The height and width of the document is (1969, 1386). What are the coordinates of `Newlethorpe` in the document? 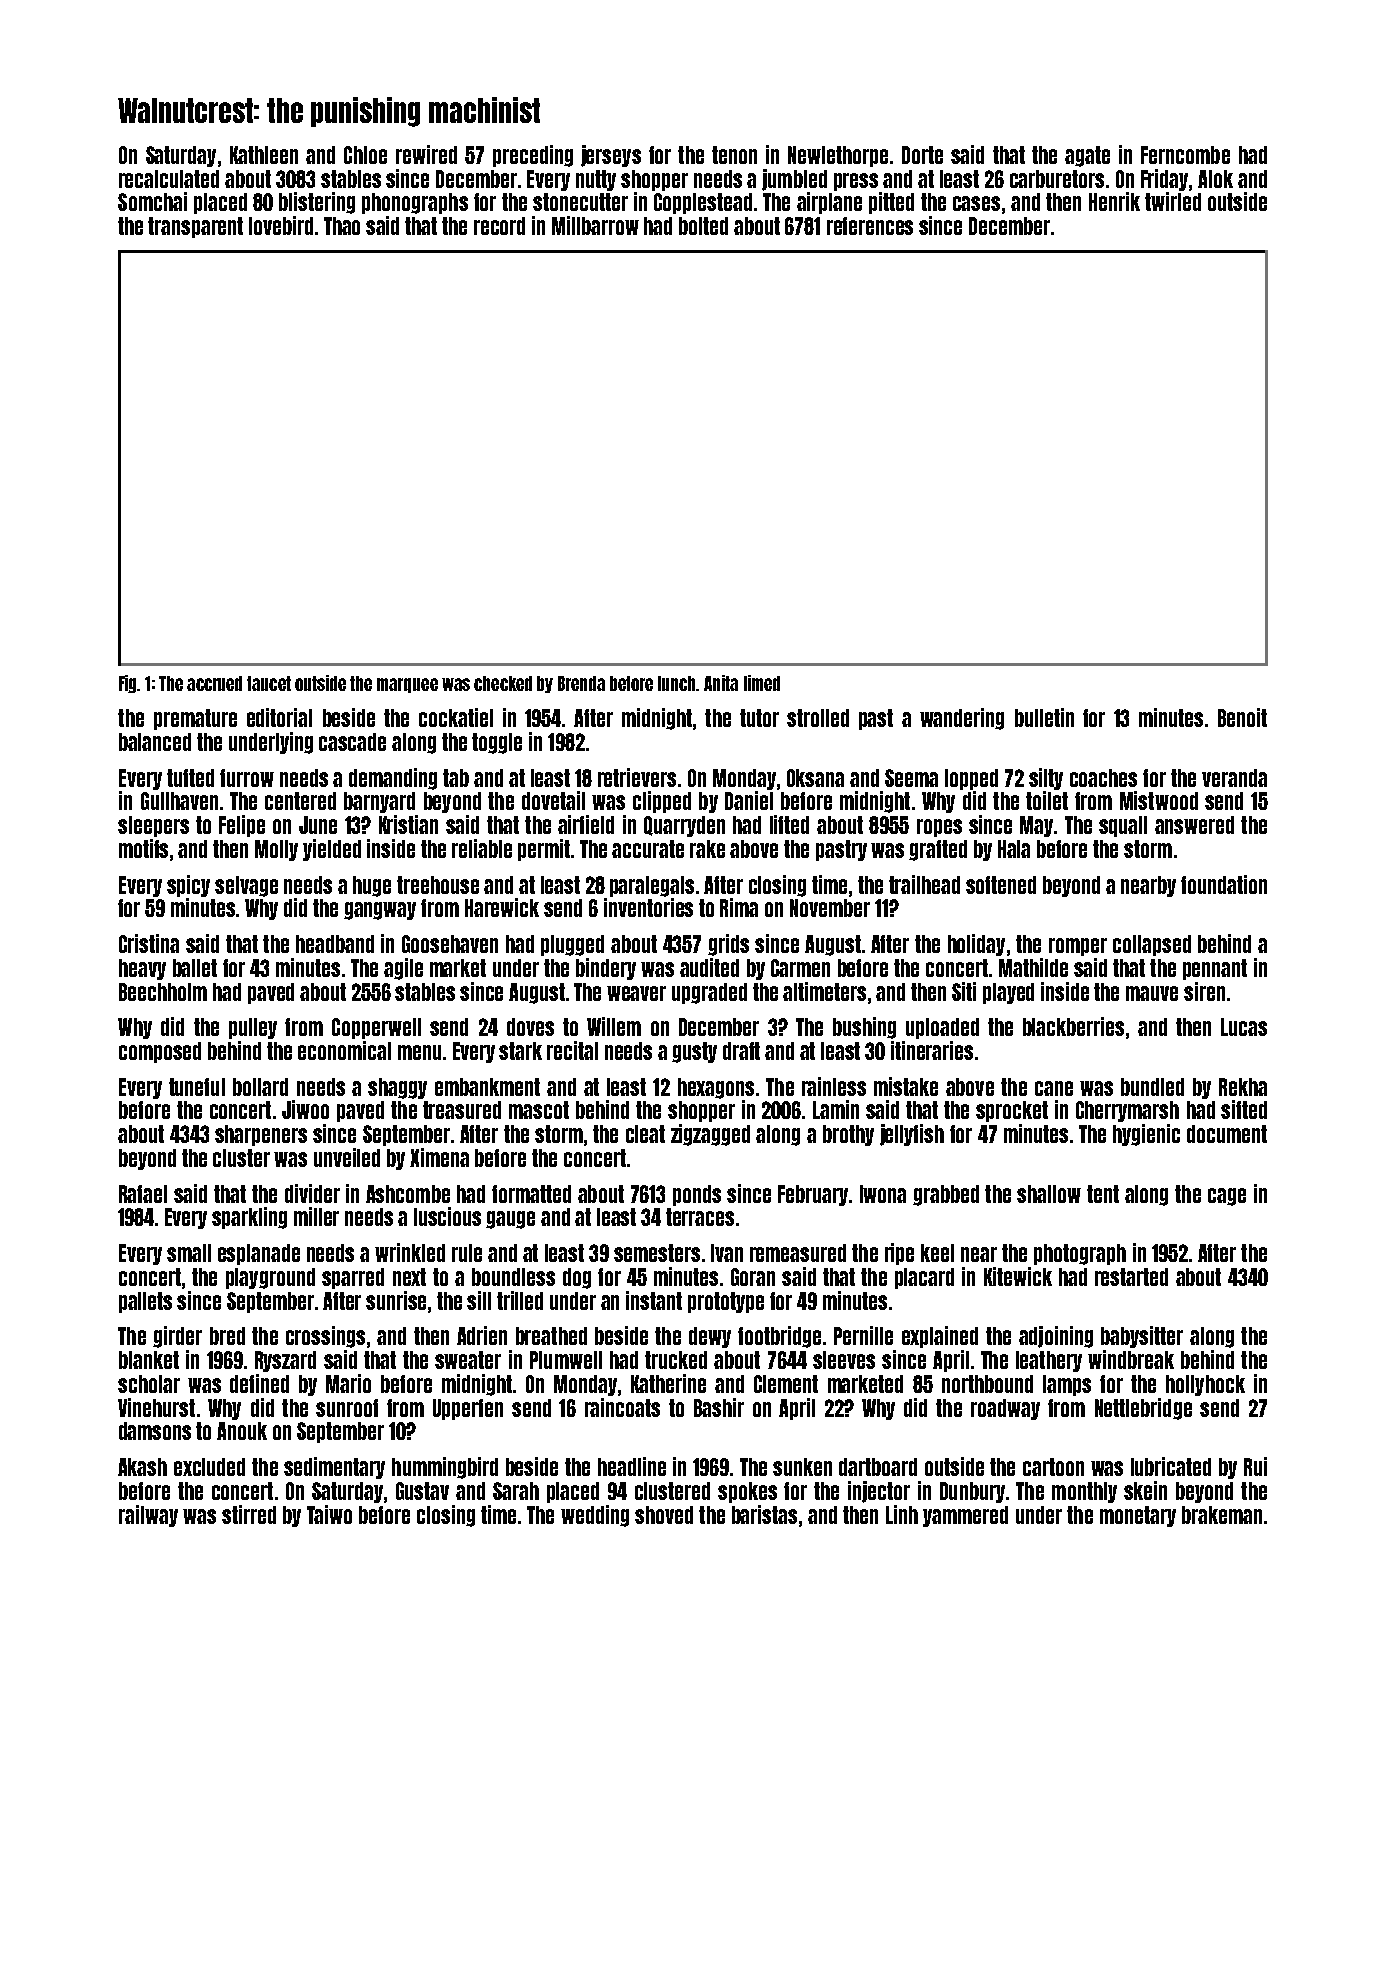 It's located at (838, 156).
